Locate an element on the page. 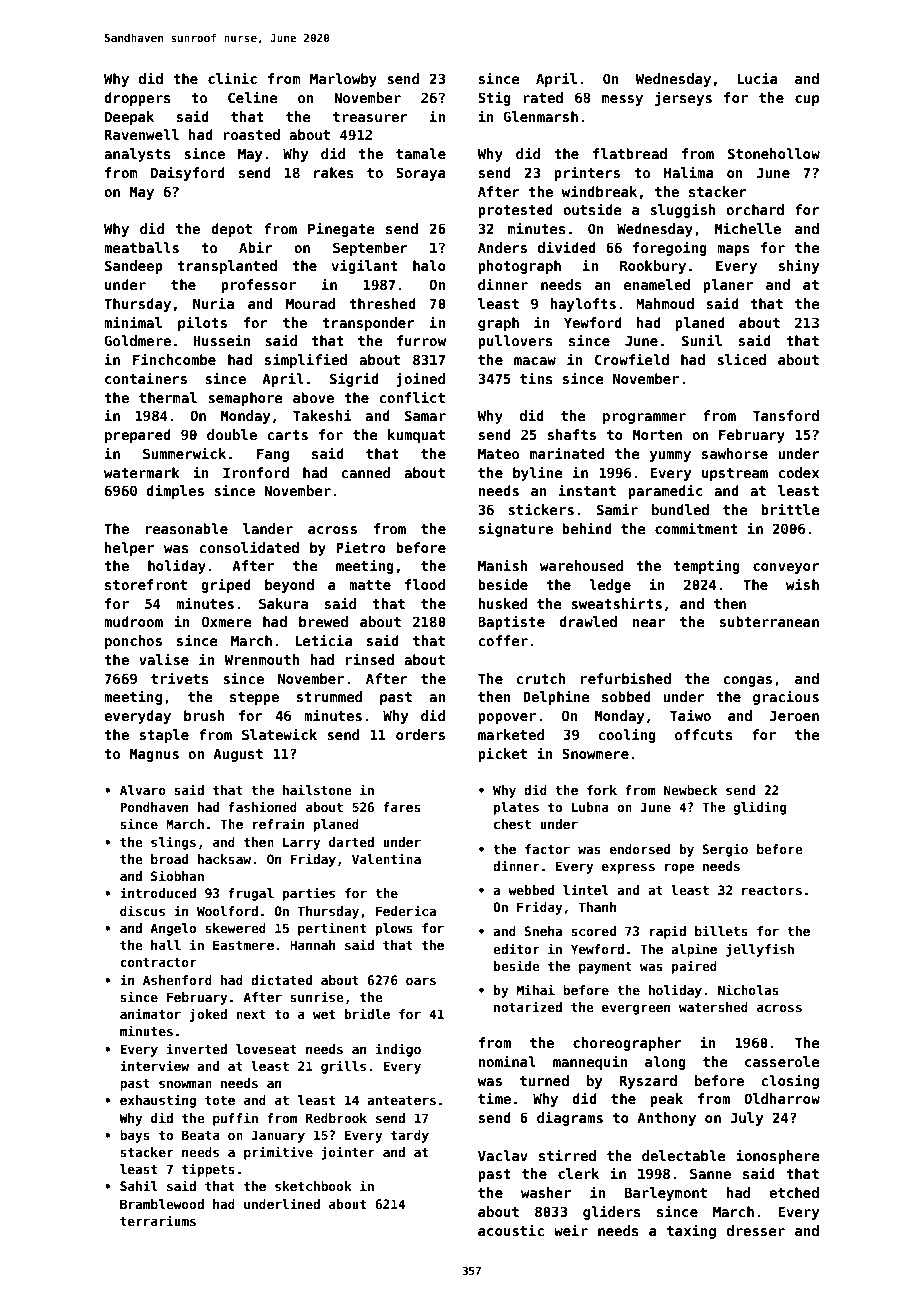 This document has width=924, height=1308. orchard is located at coordinates (755, 209).
